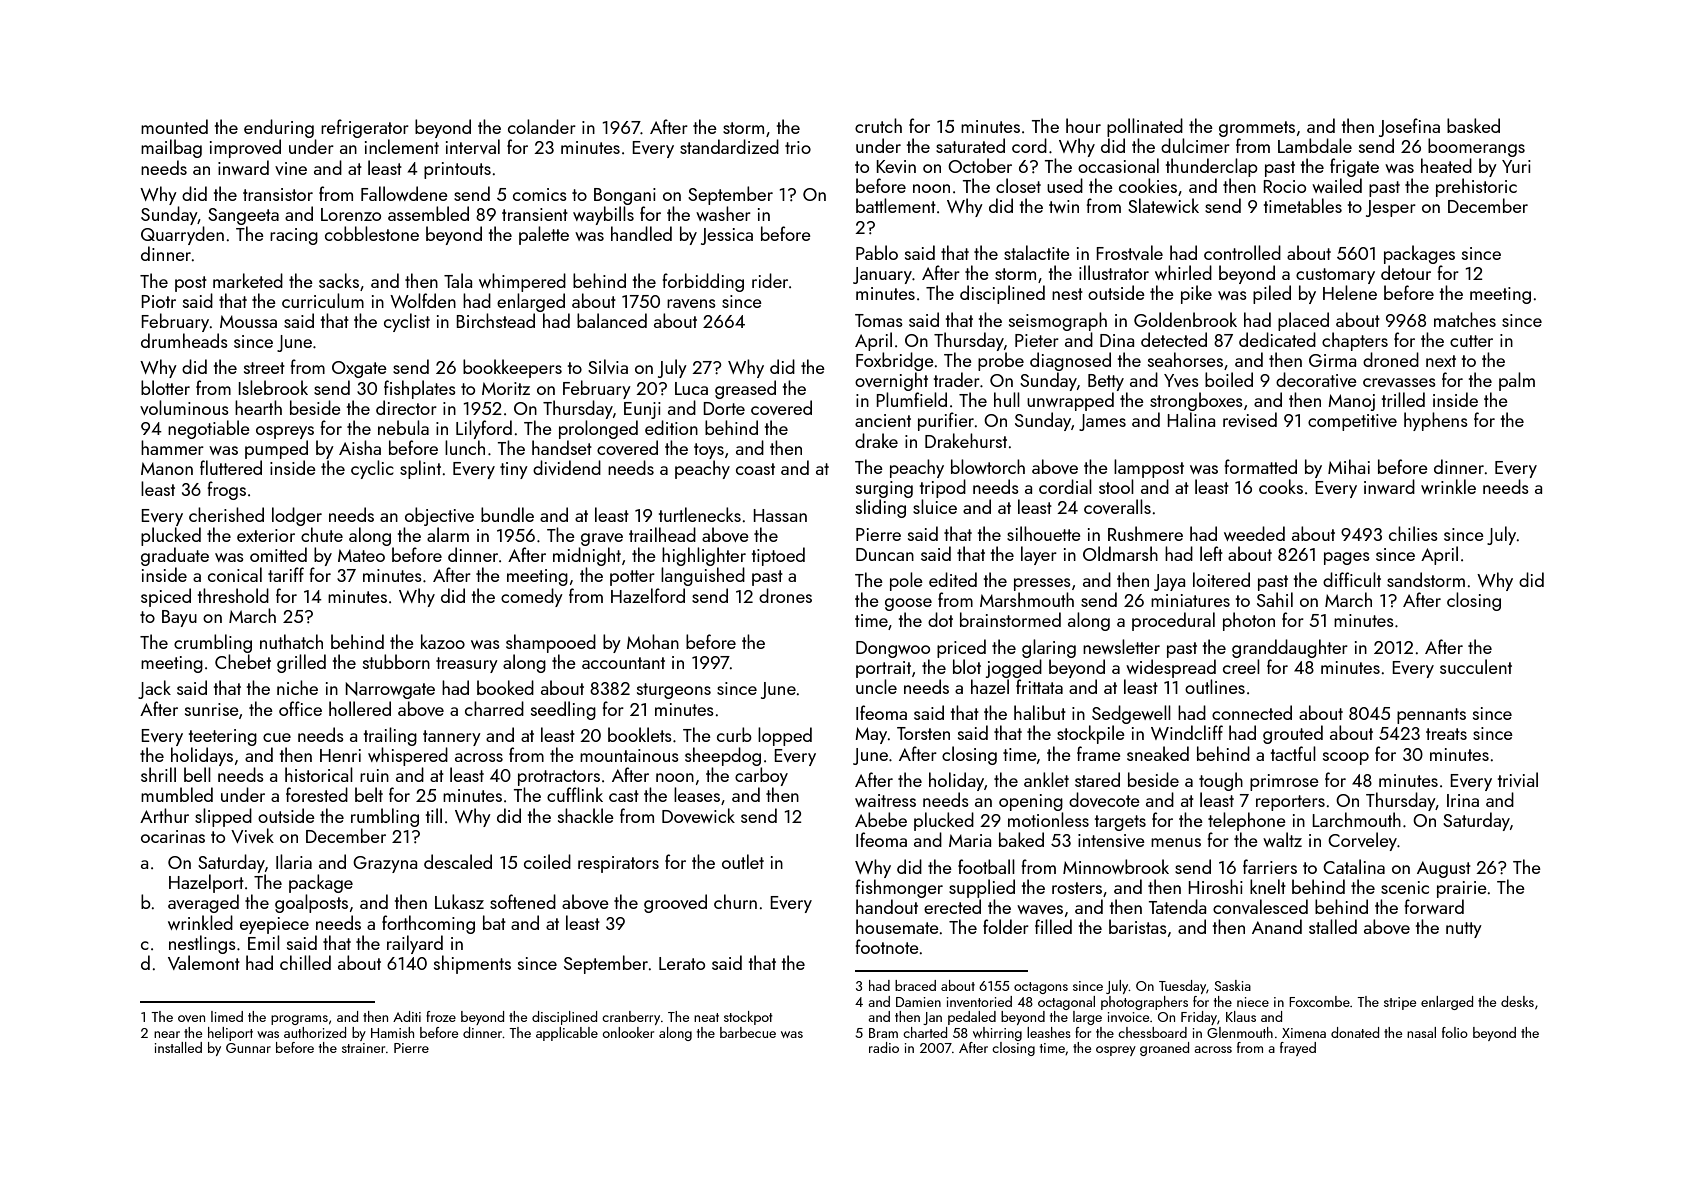 This screenshot has width=1686, height=1192. Describe the element at coordinates (798, 147) in the screenshot. I see `trio` at that location.
